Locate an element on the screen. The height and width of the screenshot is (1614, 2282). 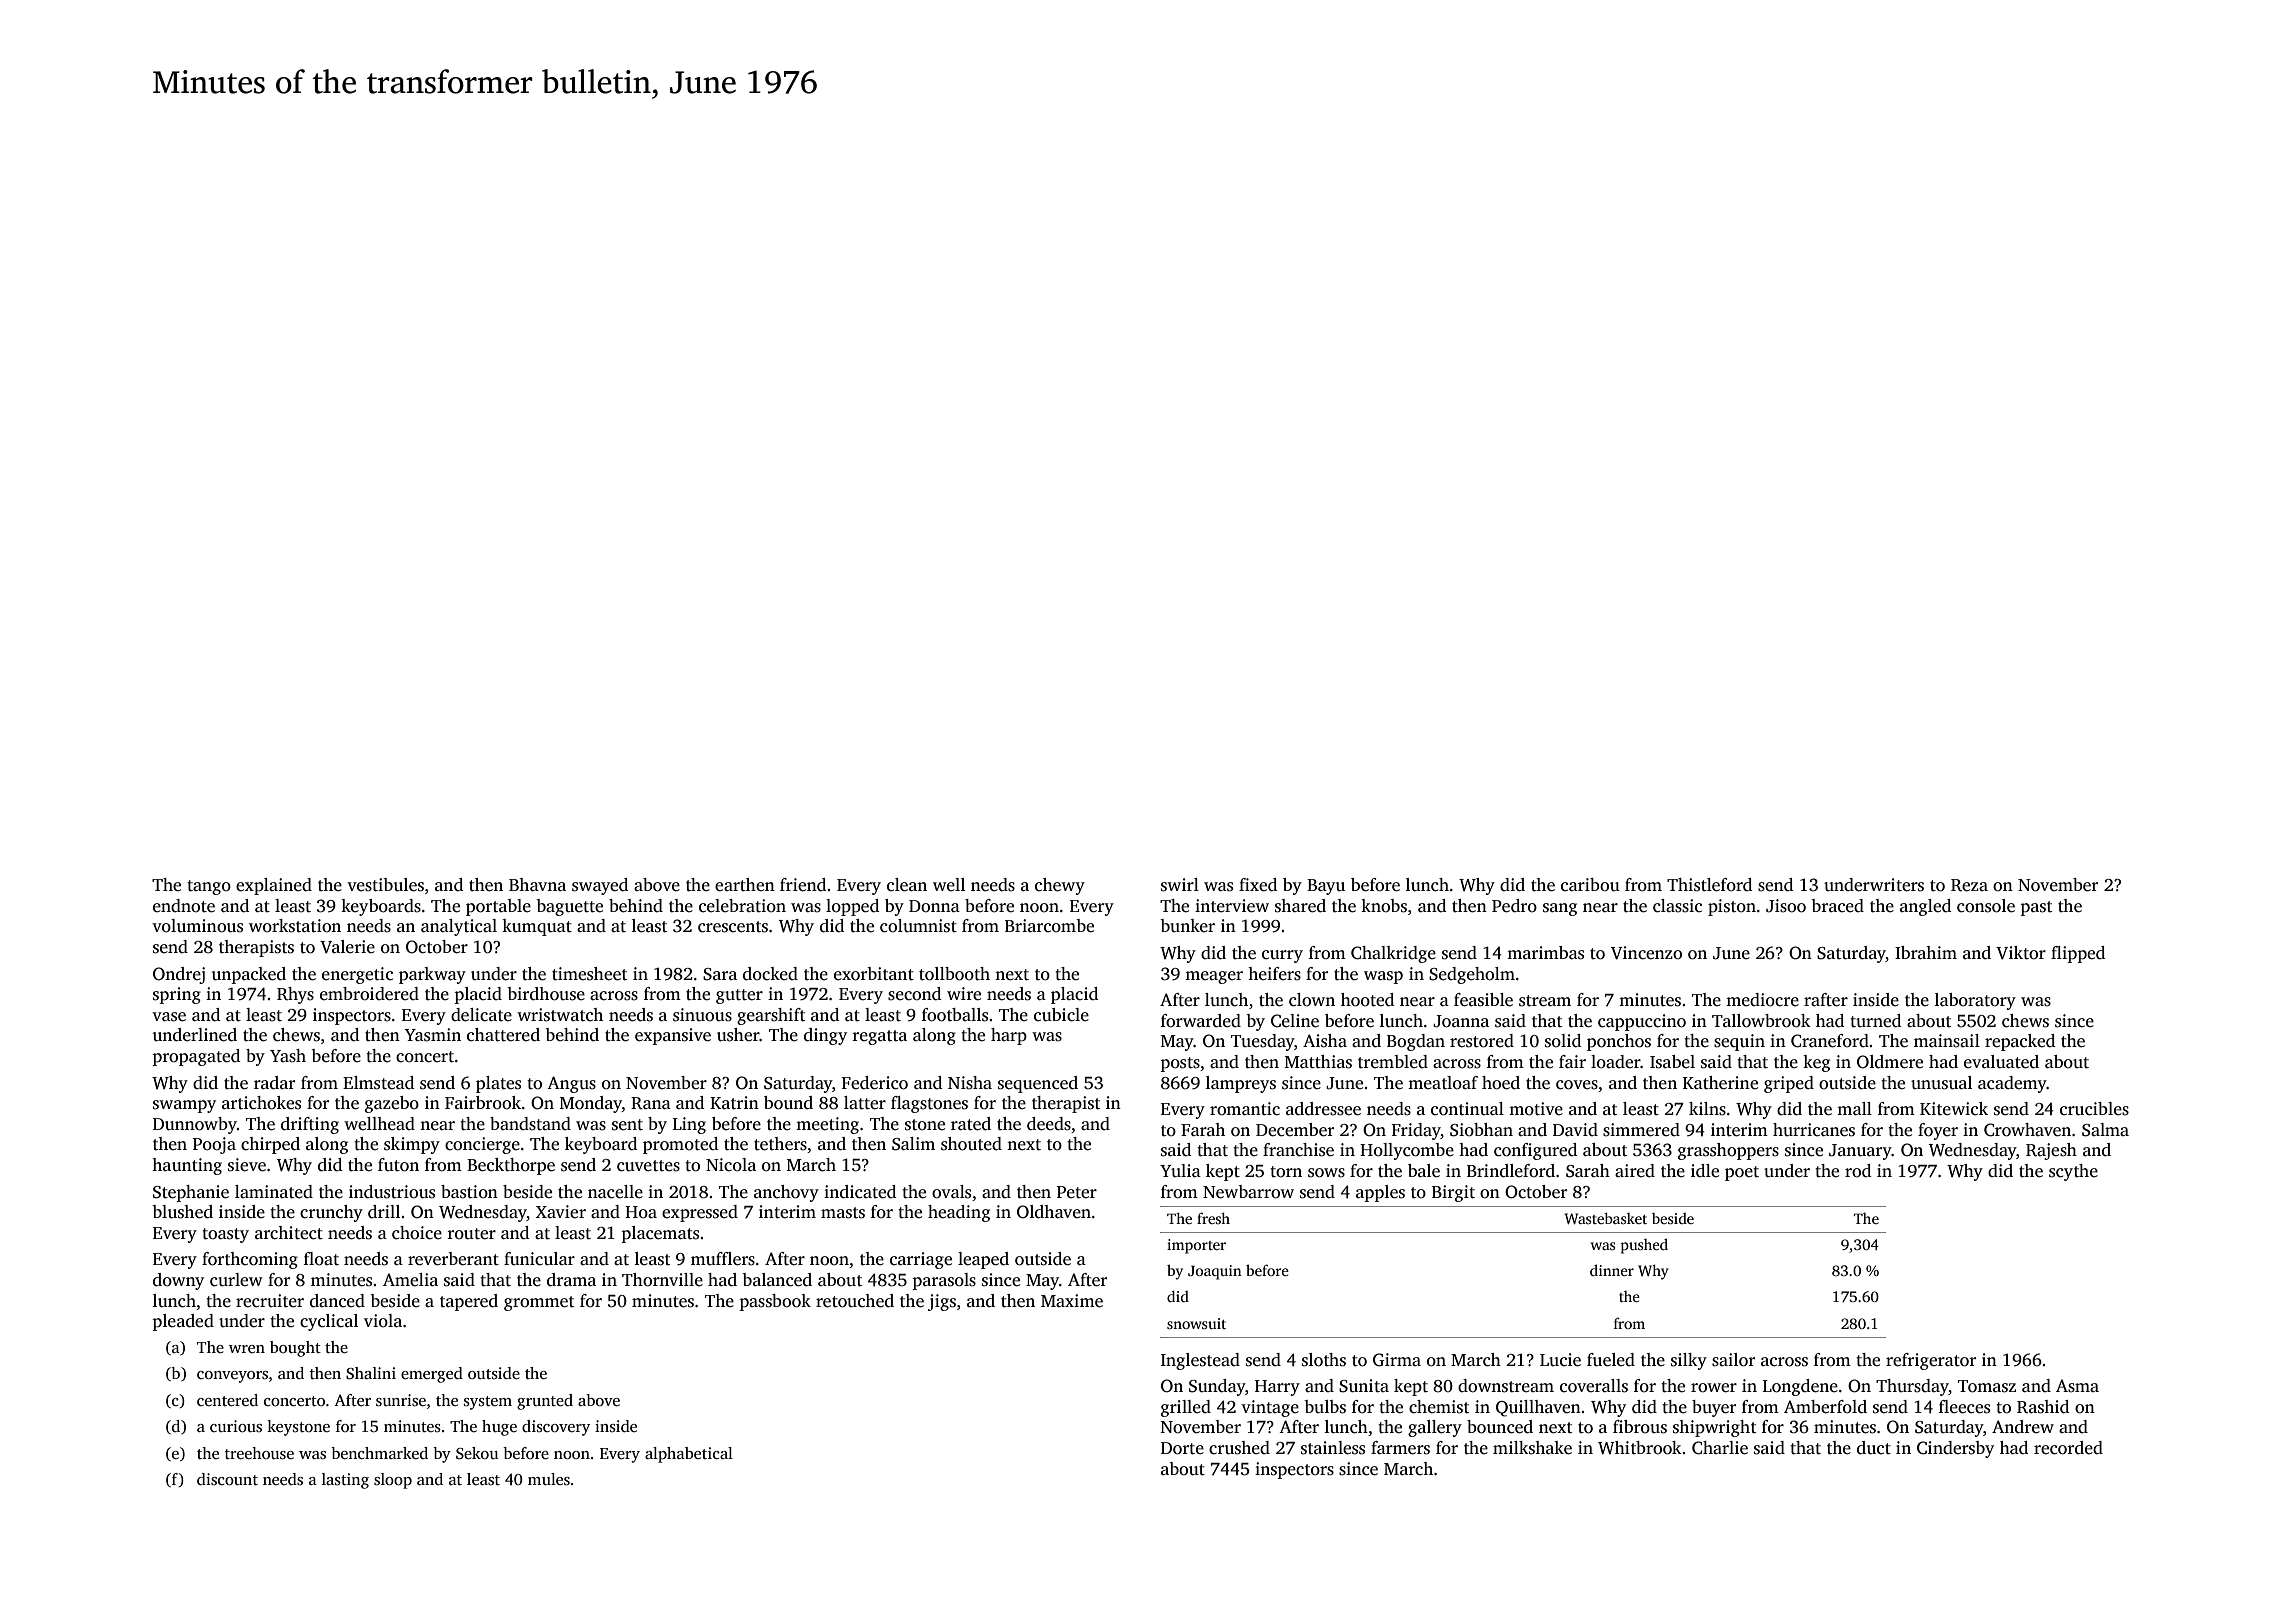
latter is located at coordinates (865, 1103).
